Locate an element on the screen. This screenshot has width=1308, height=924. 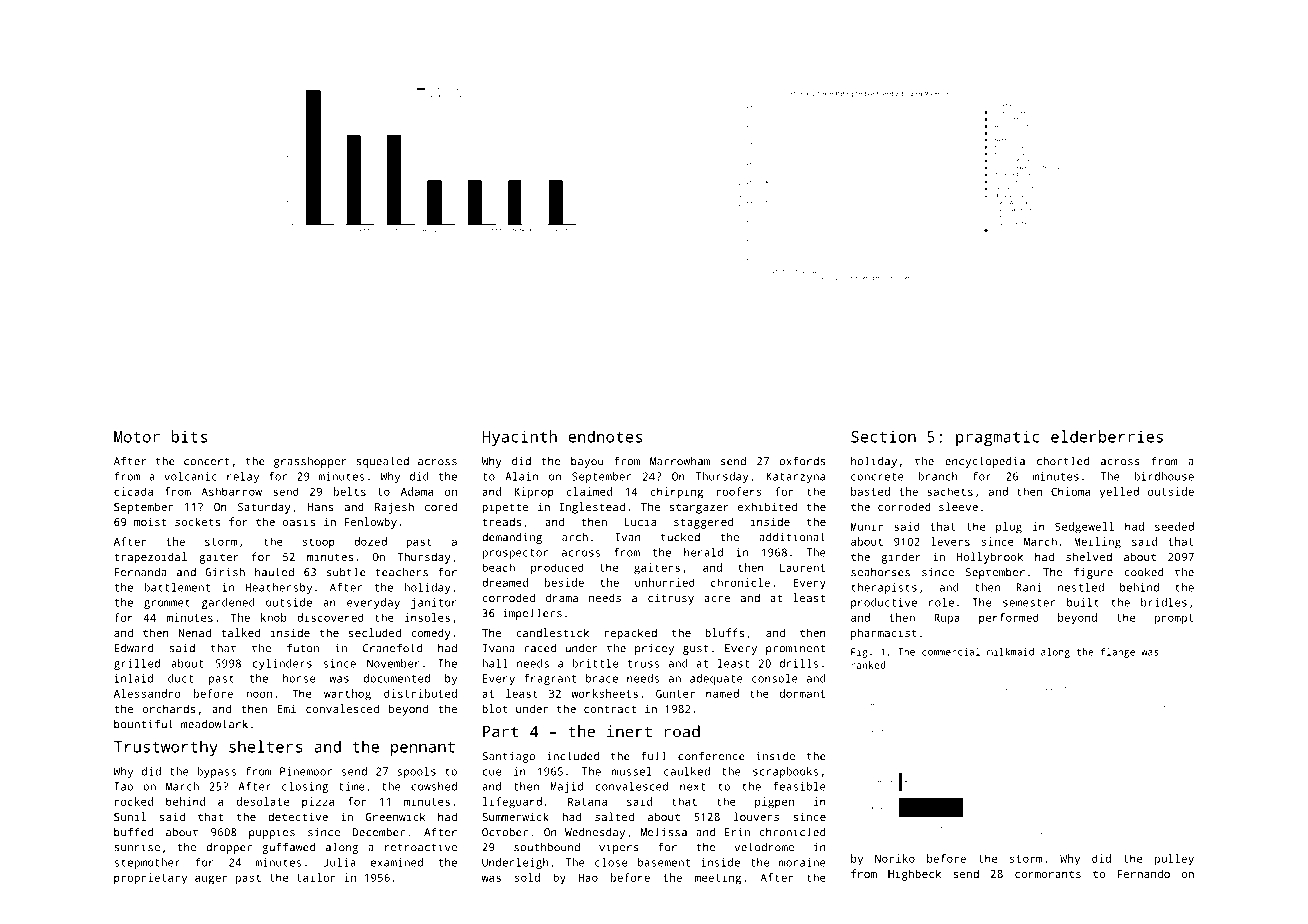
trapezoidal is located at coordinates (150, 558).
